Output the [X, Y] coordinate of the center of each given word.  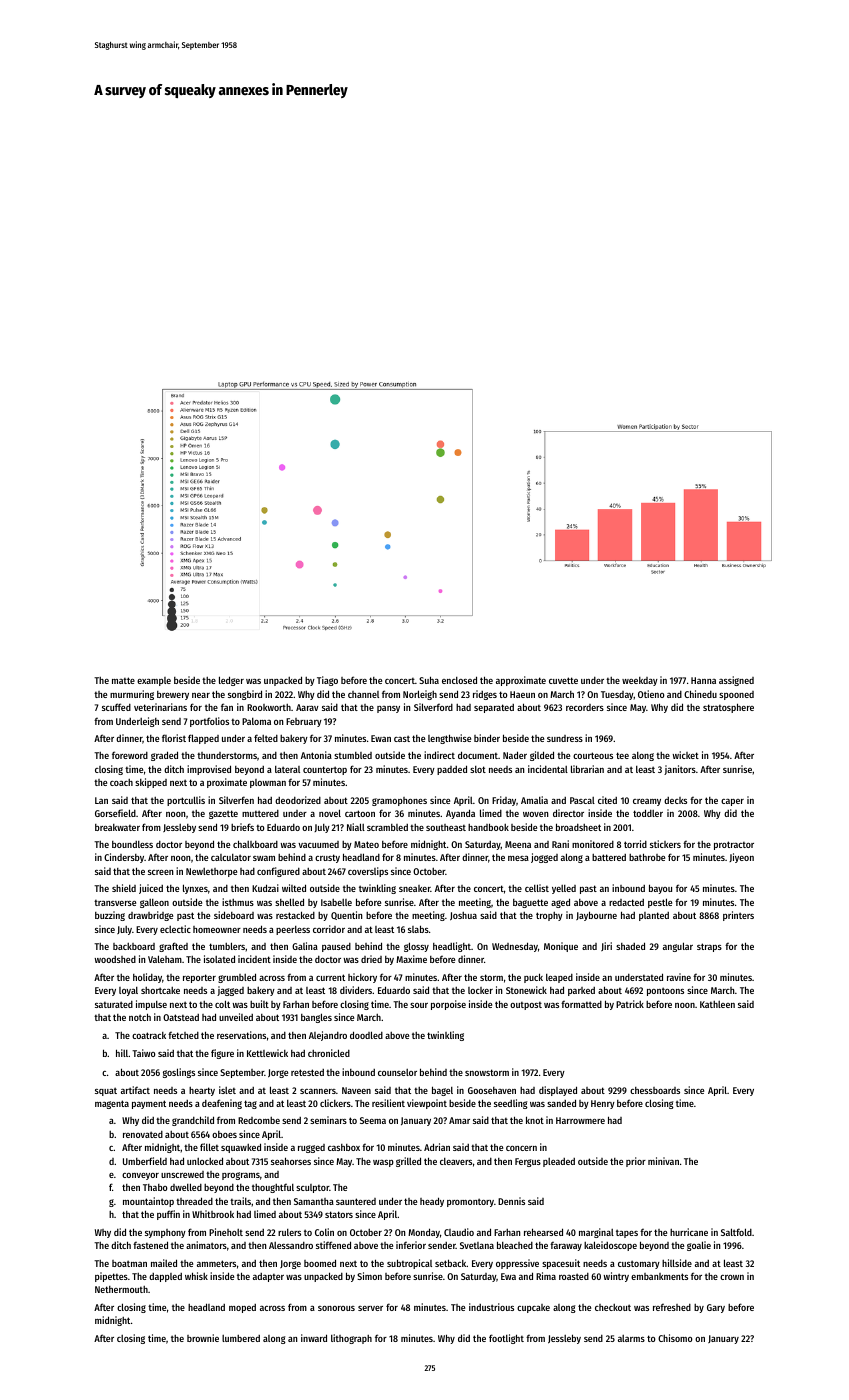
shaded [630, 946]
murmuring [132, 695]
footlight [506, 1339]
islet [227, 1090]
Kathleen [717, 1004]
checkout [613, 1307]
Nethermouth [121, 1289]
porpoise [448, 1005]
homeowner [217, 929]
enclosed [459, 680]
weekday [640, 681]
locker [480, 990]
